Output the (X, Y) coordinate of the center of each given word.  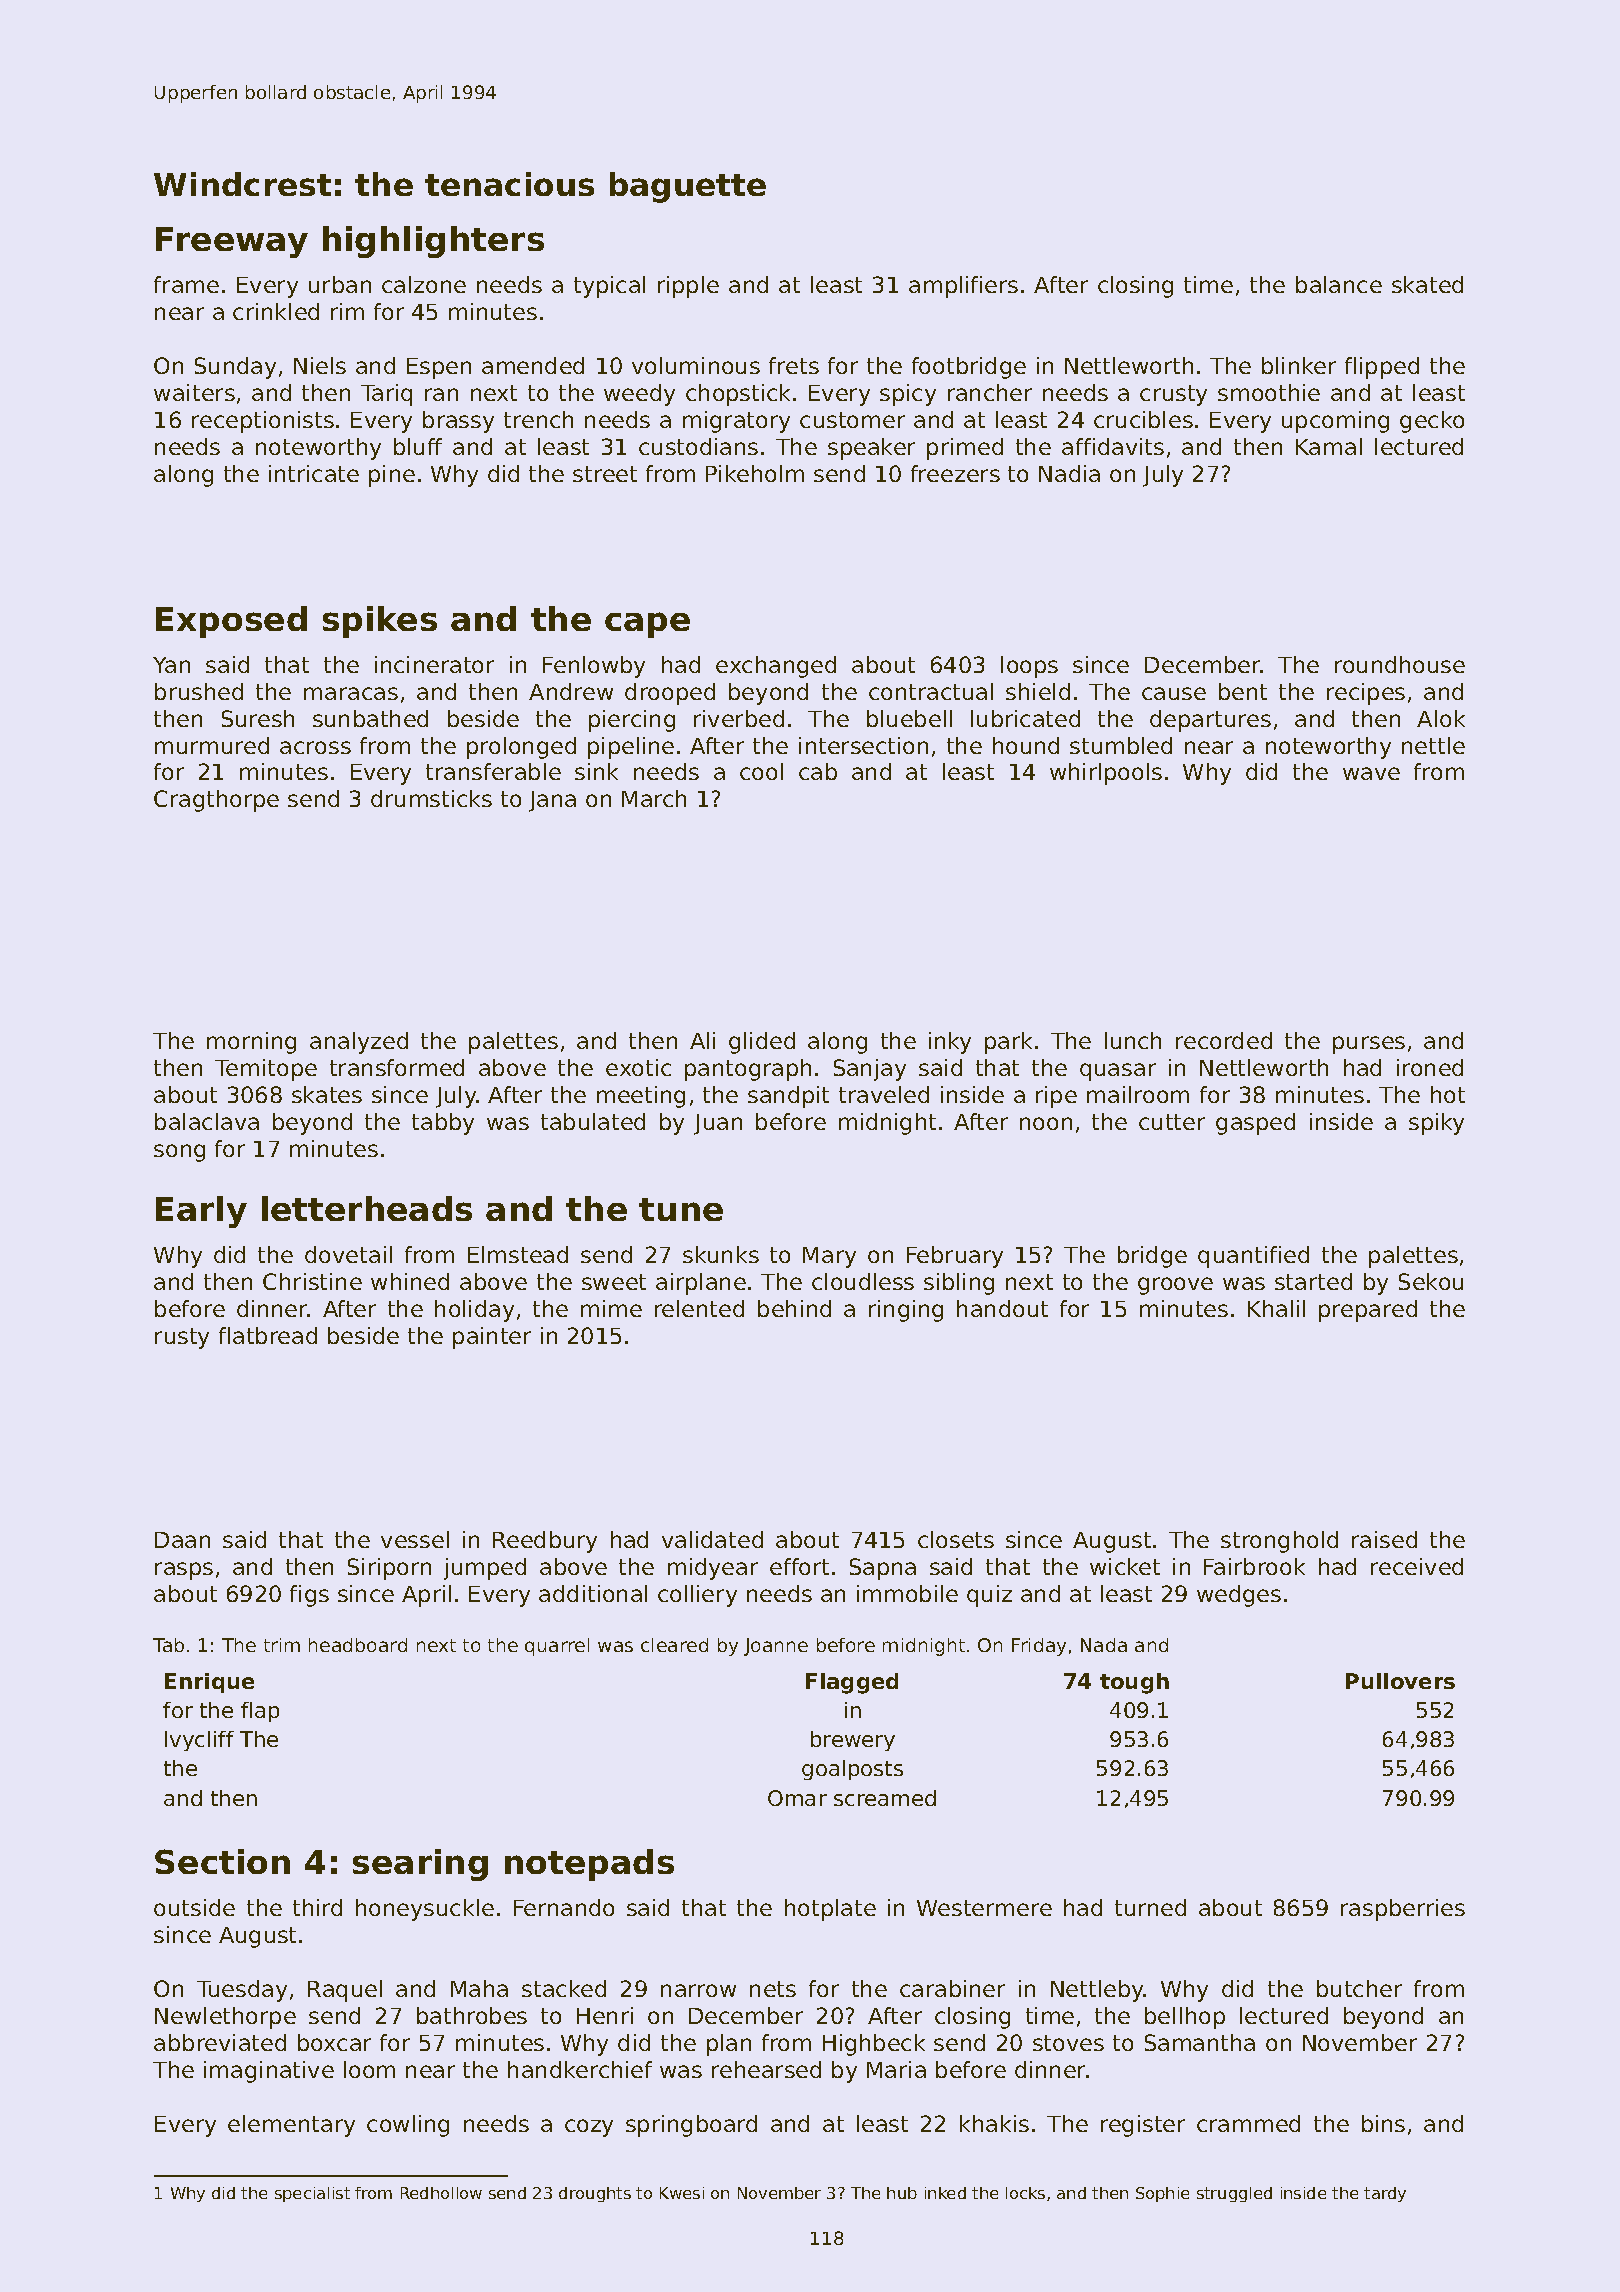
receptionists (263, 422)
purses (1369, 1045)
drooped (670, 694)
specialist (312, 2194)
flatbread (268, 1335)
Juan (718, 1124)
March (654, 798)
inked (945, 2193)
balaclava (207, 1121)
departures (1210, 721)
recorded (1224, 1040)
